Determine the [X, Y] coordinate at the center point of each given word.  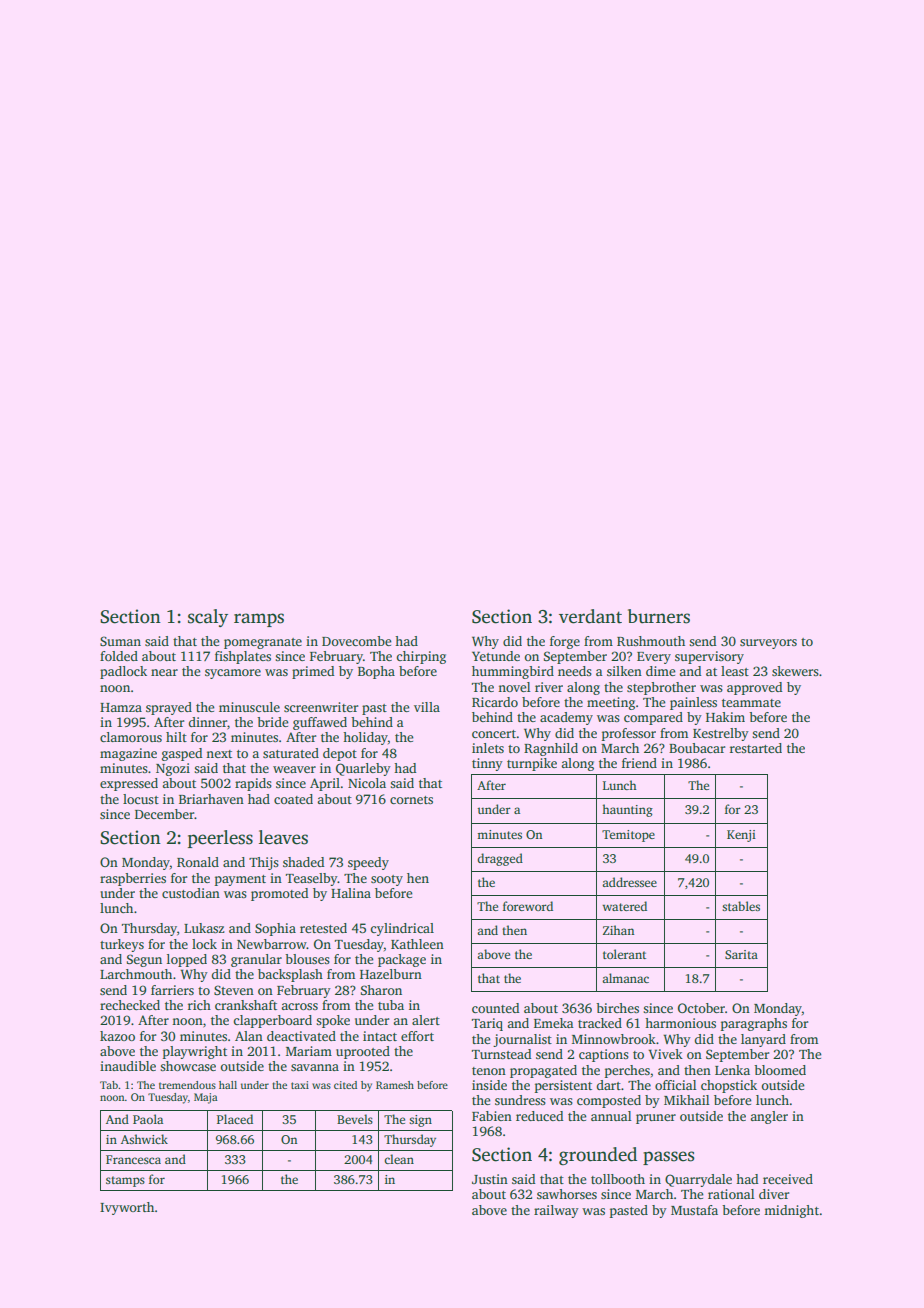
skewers [795, 671]
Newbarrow [272, 944]
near [164, 672]
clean [399, 1159]
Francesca [133, 1159]
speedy [368, 863]
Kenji [741, 836]
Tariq [487, 1024]
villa [427, 707]
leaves [283, 837]
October [701, 1008]
